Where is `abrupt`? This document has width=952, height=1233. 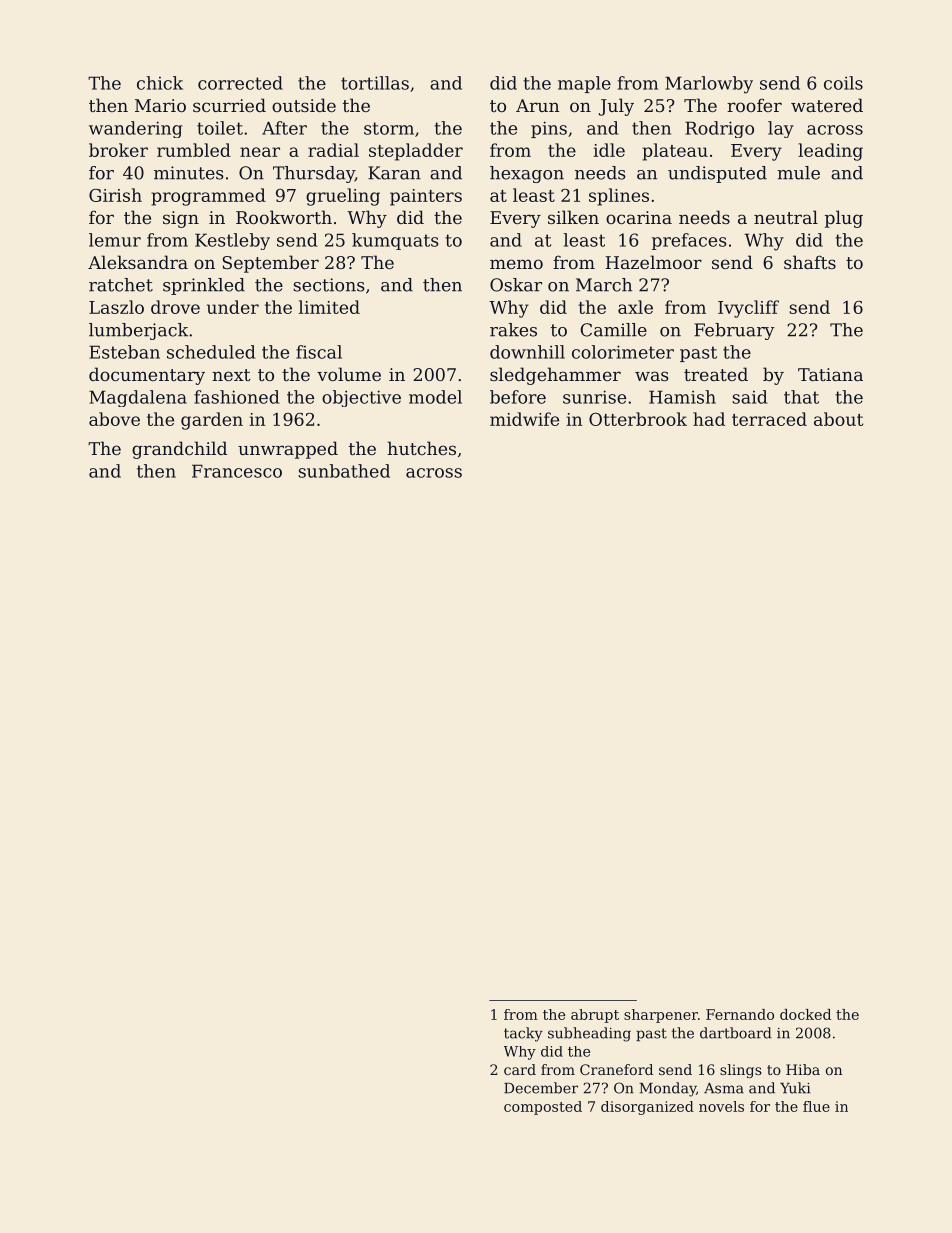
abrupt is located at coordinates (595, 1016).
